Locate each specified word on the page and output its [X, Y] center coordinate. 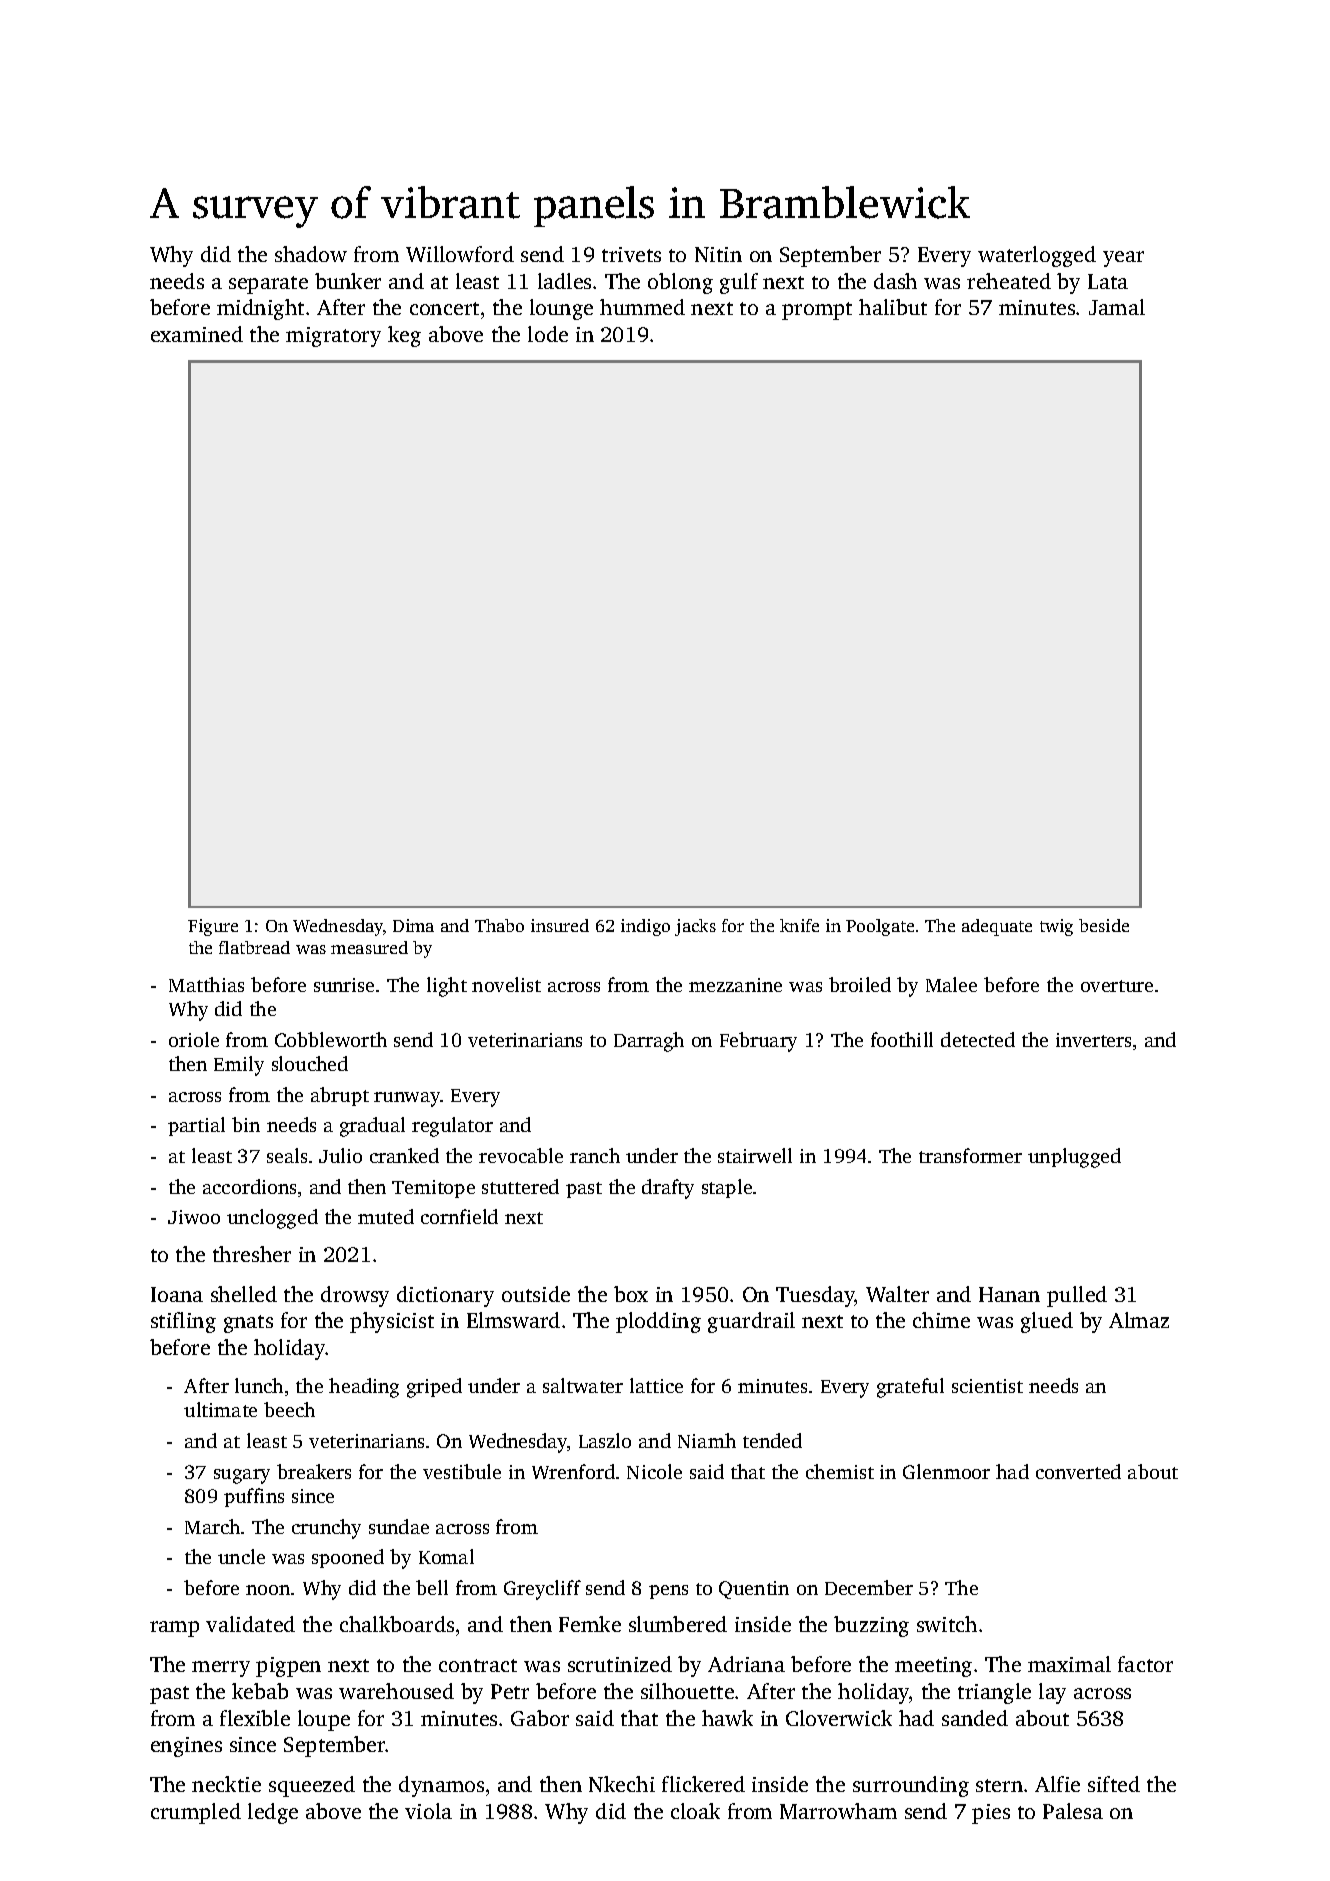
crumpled [196, 1813]
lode [548, 334]
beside [1104, 925]
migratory [333, 337]
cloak [695, 1811]
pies [991, 1814]
